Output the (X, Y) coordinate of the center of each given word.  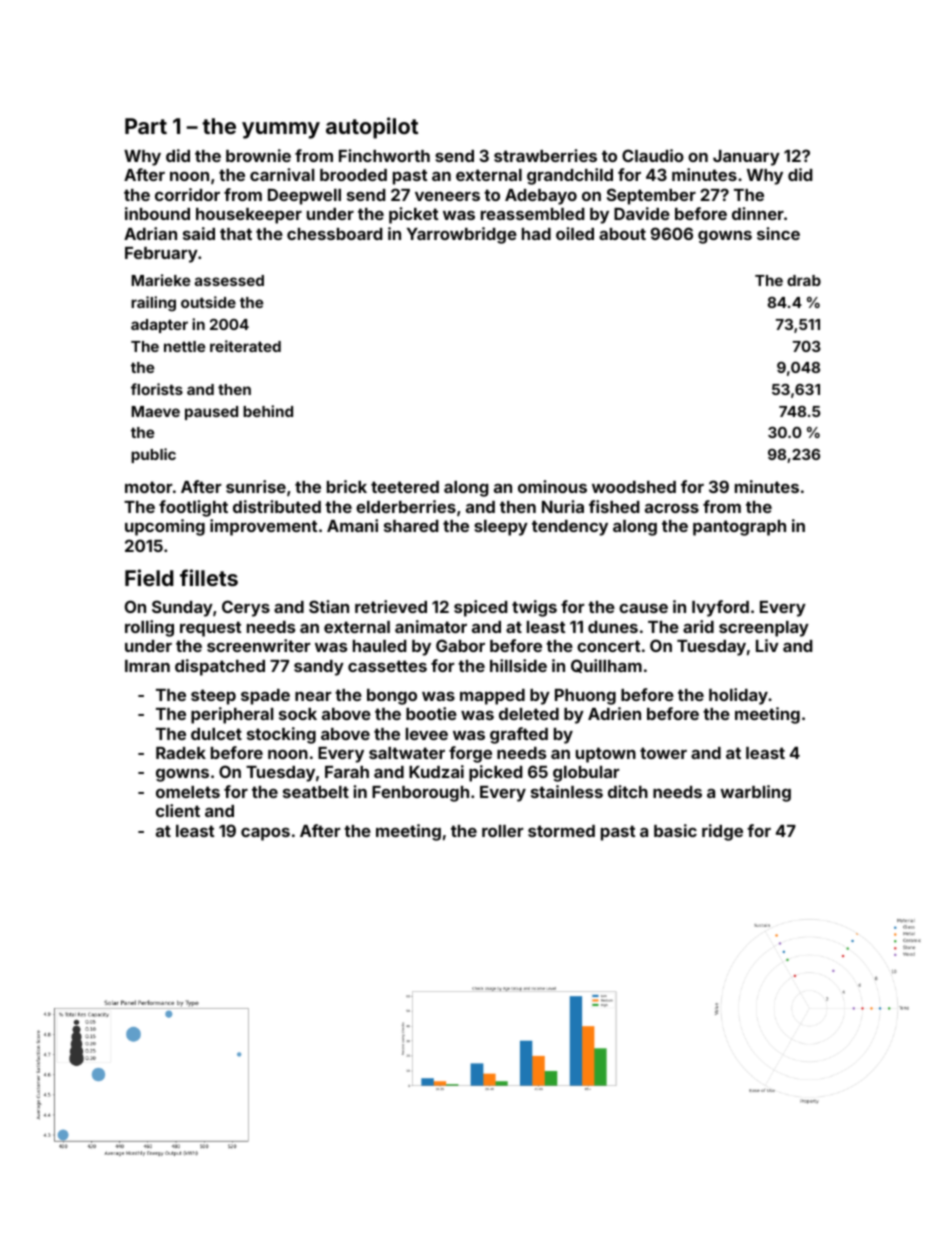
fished (614, 506)
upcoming (165, 527)
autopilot (372, 128)
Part (146, 126)
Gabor (460, 645)
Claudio (653, 155)
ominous (552, 486)
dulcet (216, 734)
